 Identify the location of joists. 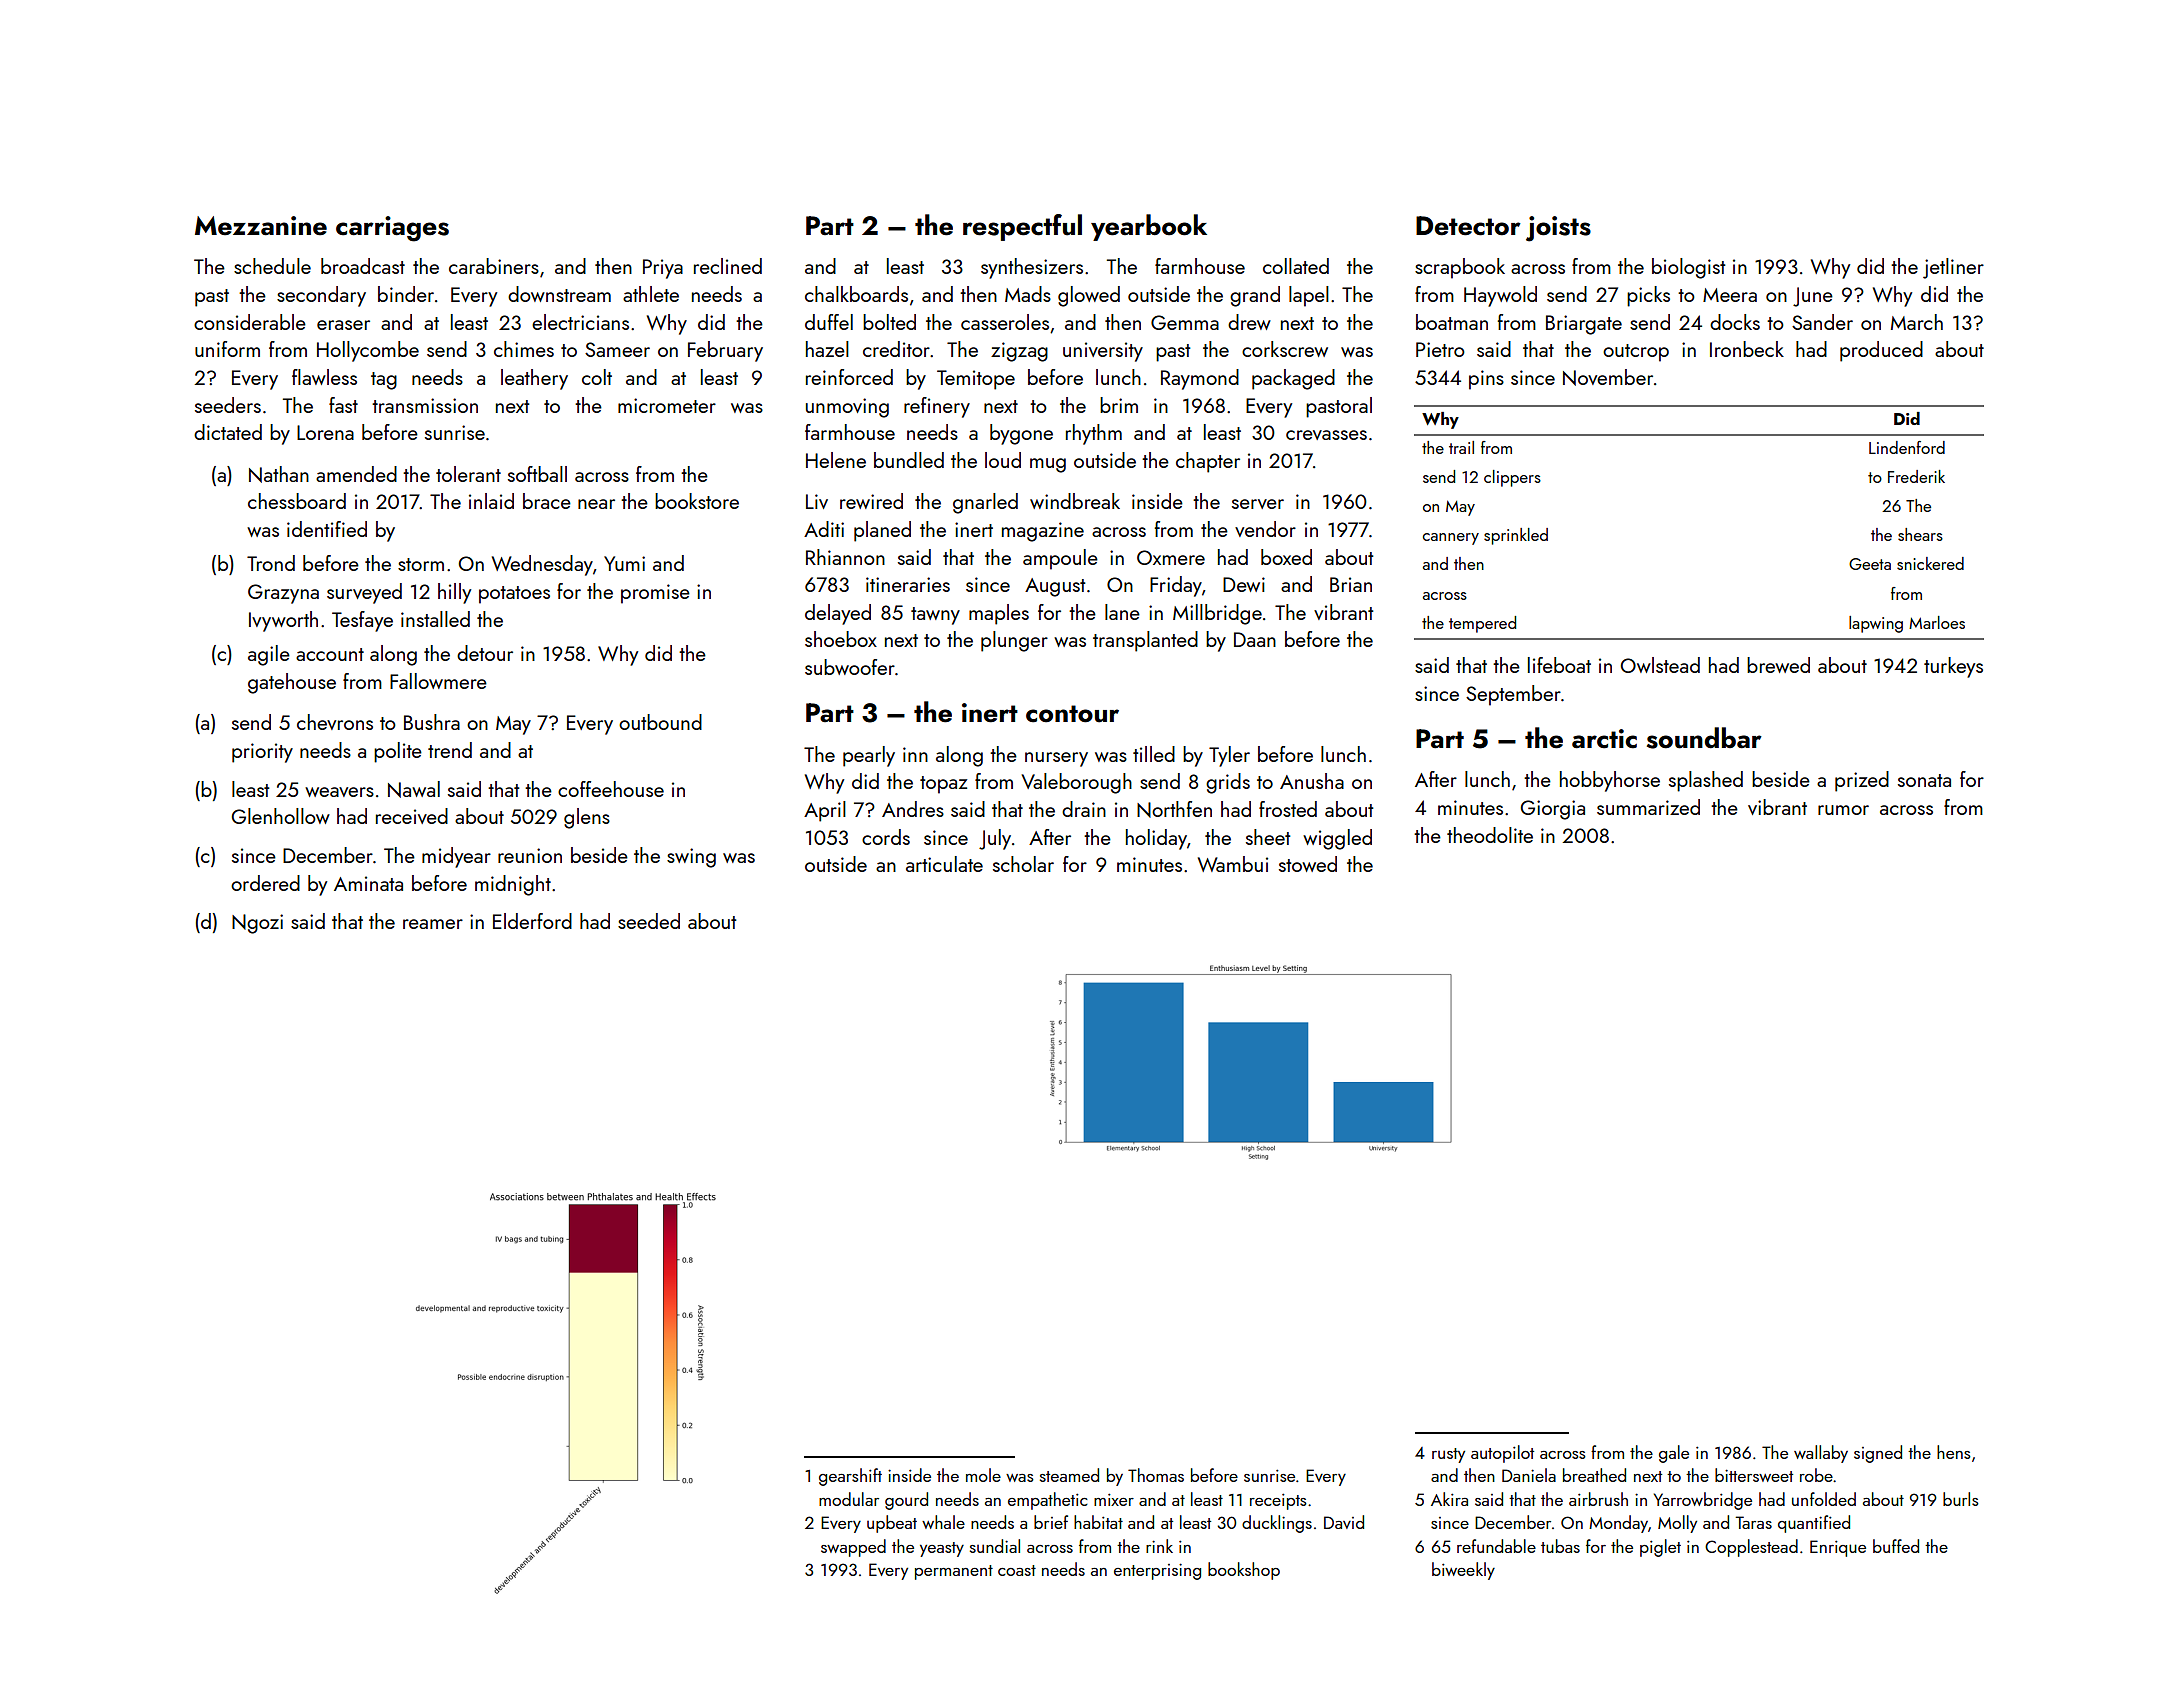
(1558, 229).
